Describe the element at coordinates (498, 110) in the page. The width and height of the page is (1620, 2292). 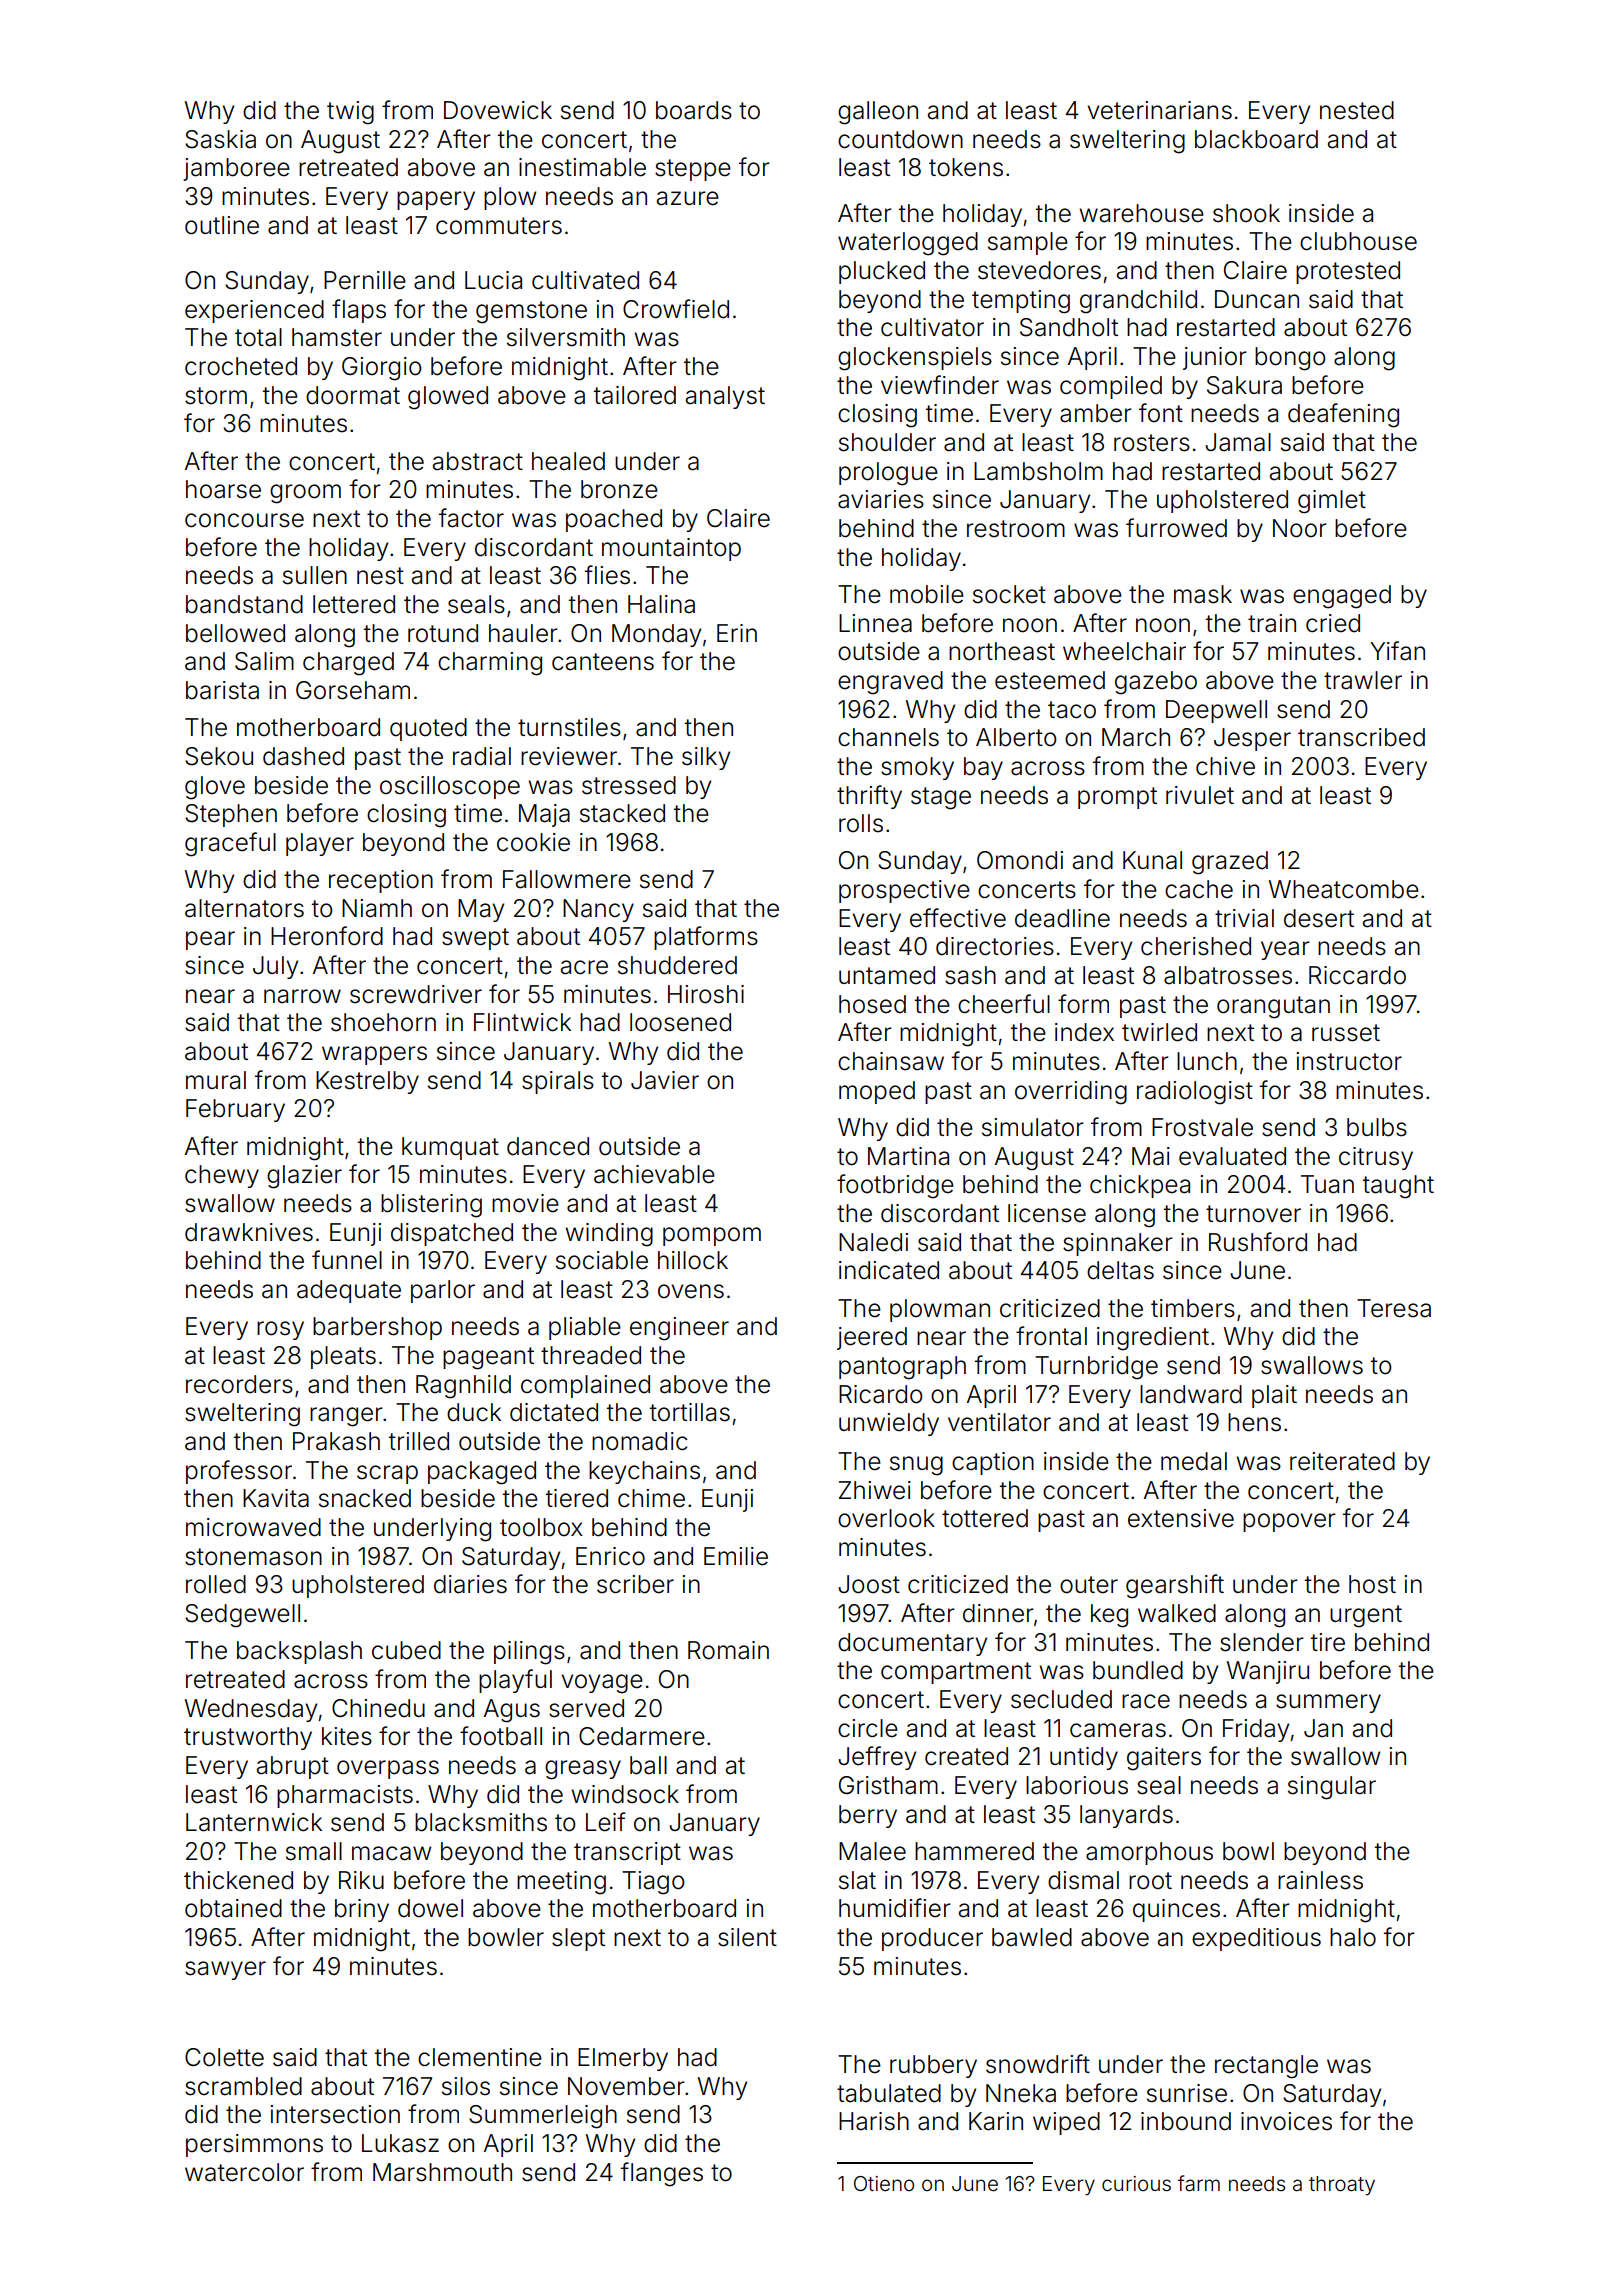
I see `Dovewick` at that location.
